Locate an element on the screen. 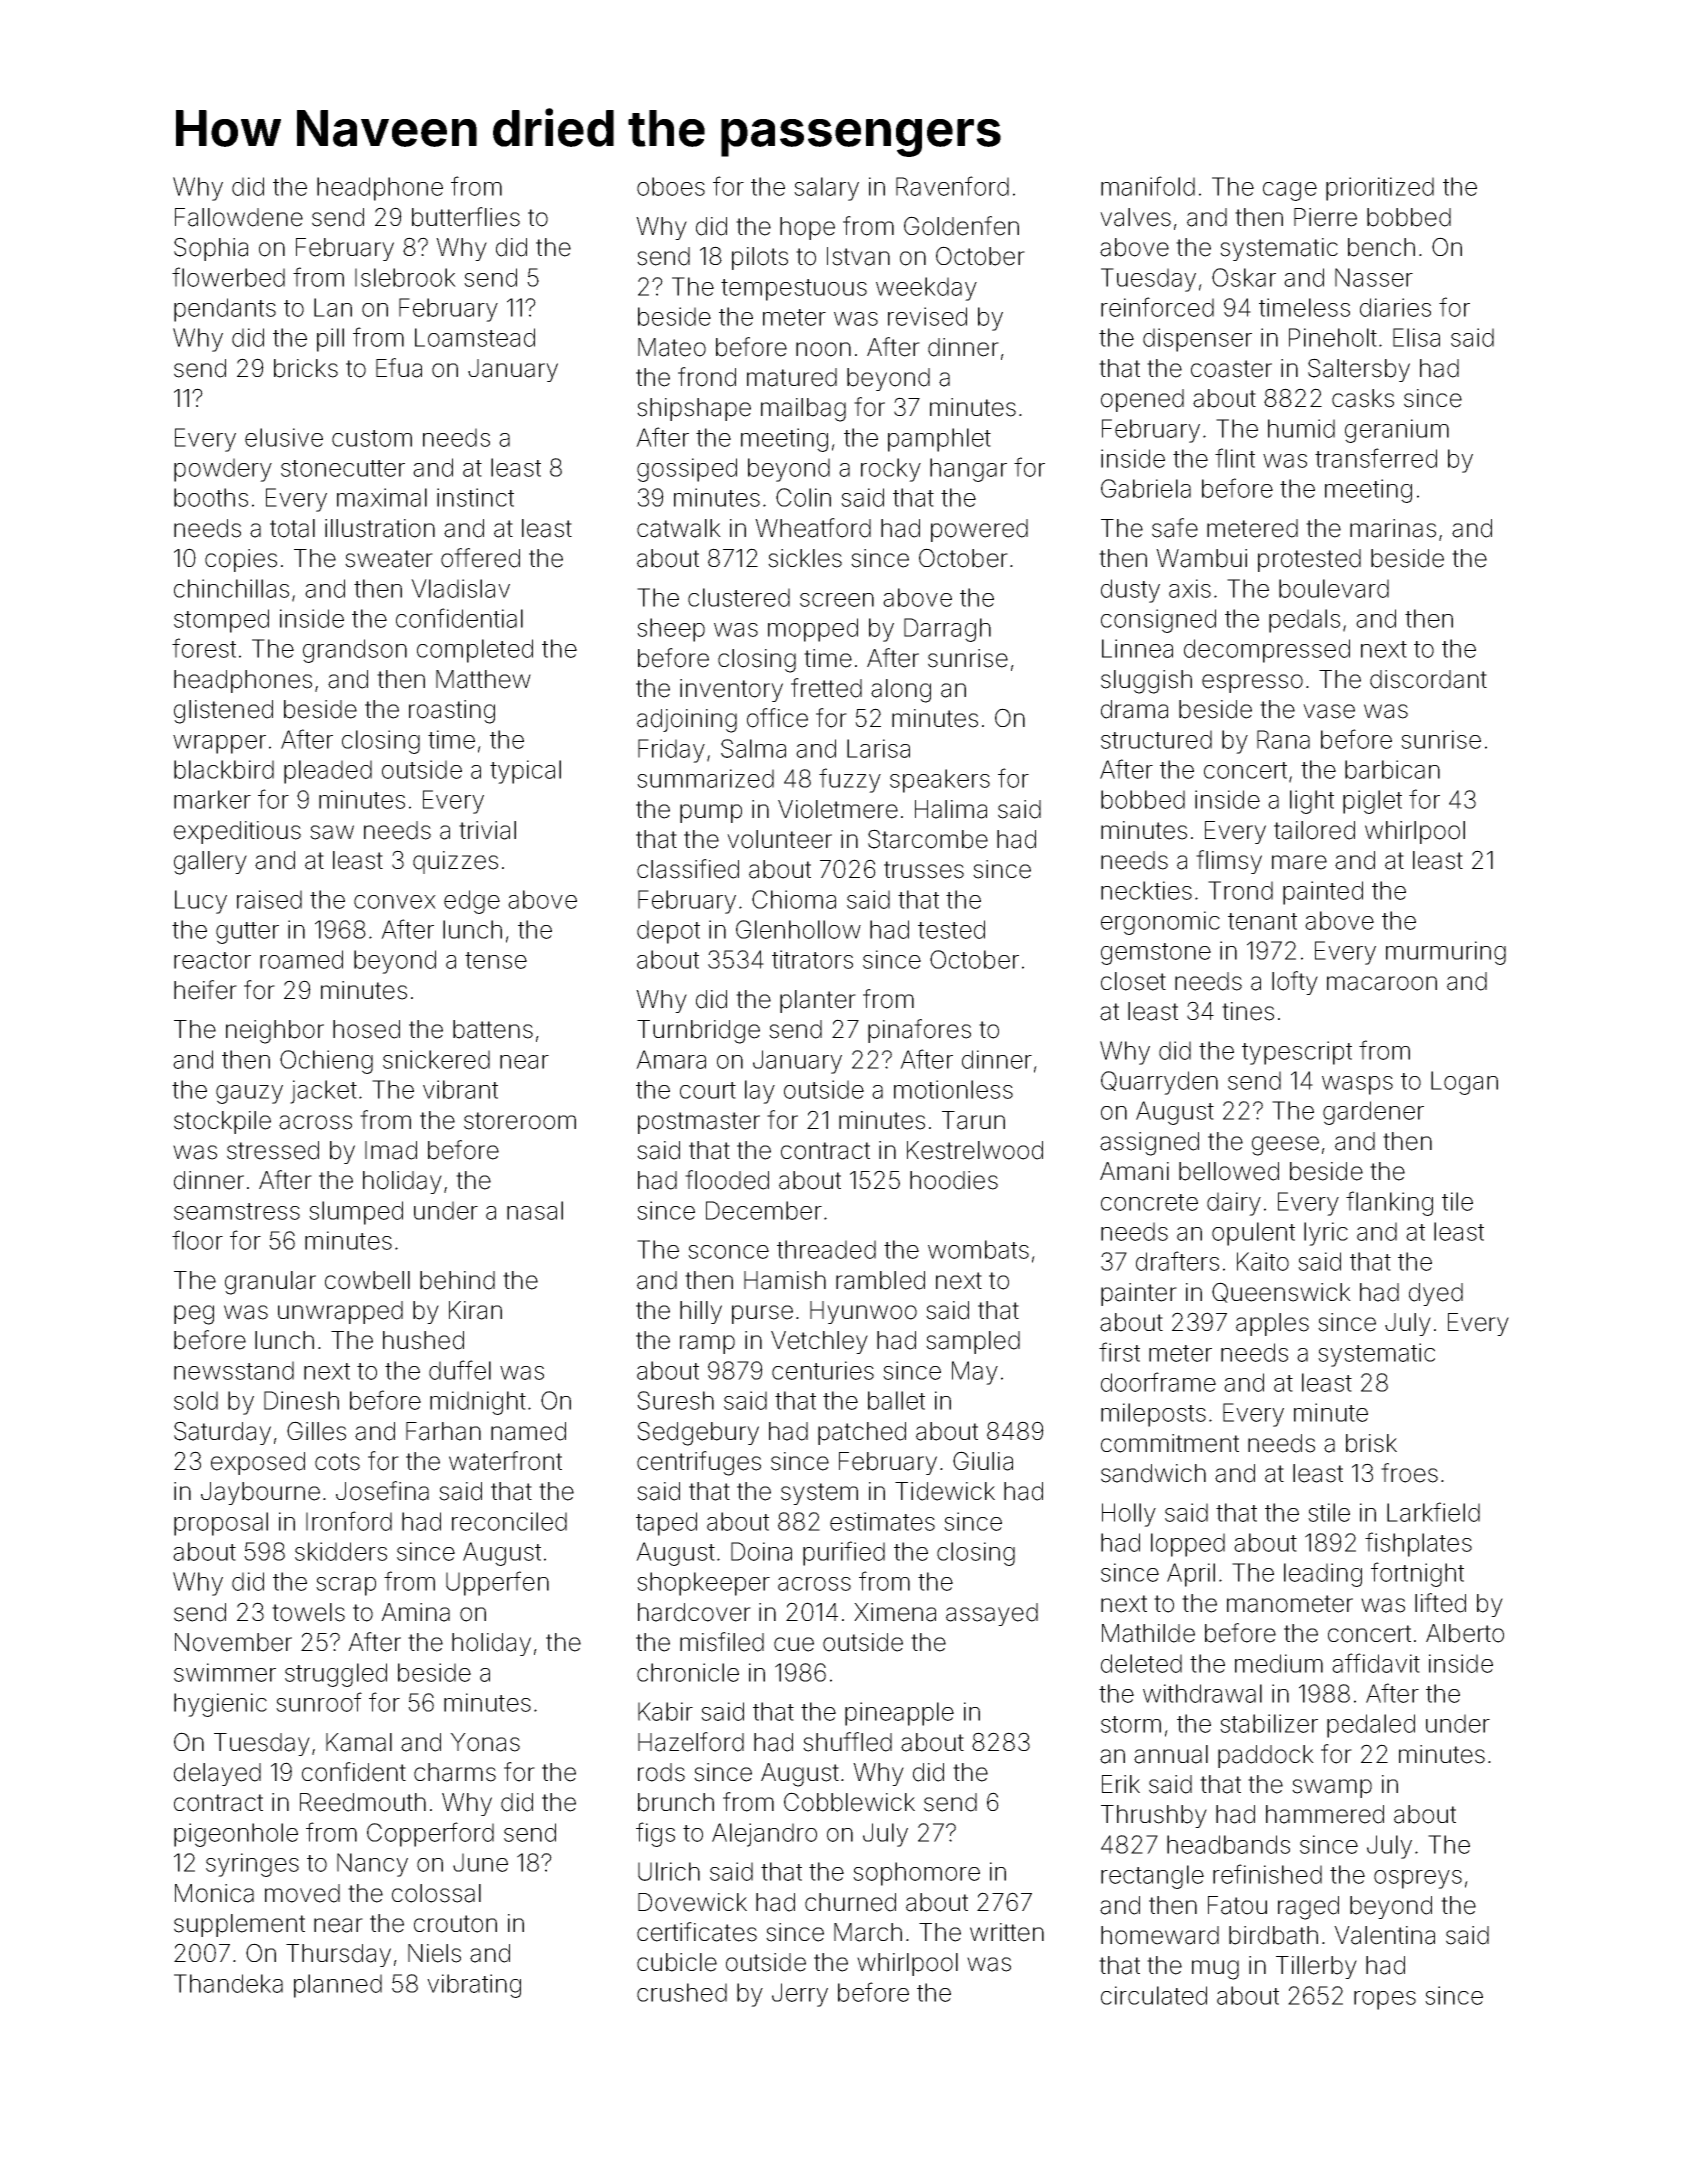 The width and height of the screenshot is (1683, 2178). Thandeka is located at coordinates (228, 1983).
